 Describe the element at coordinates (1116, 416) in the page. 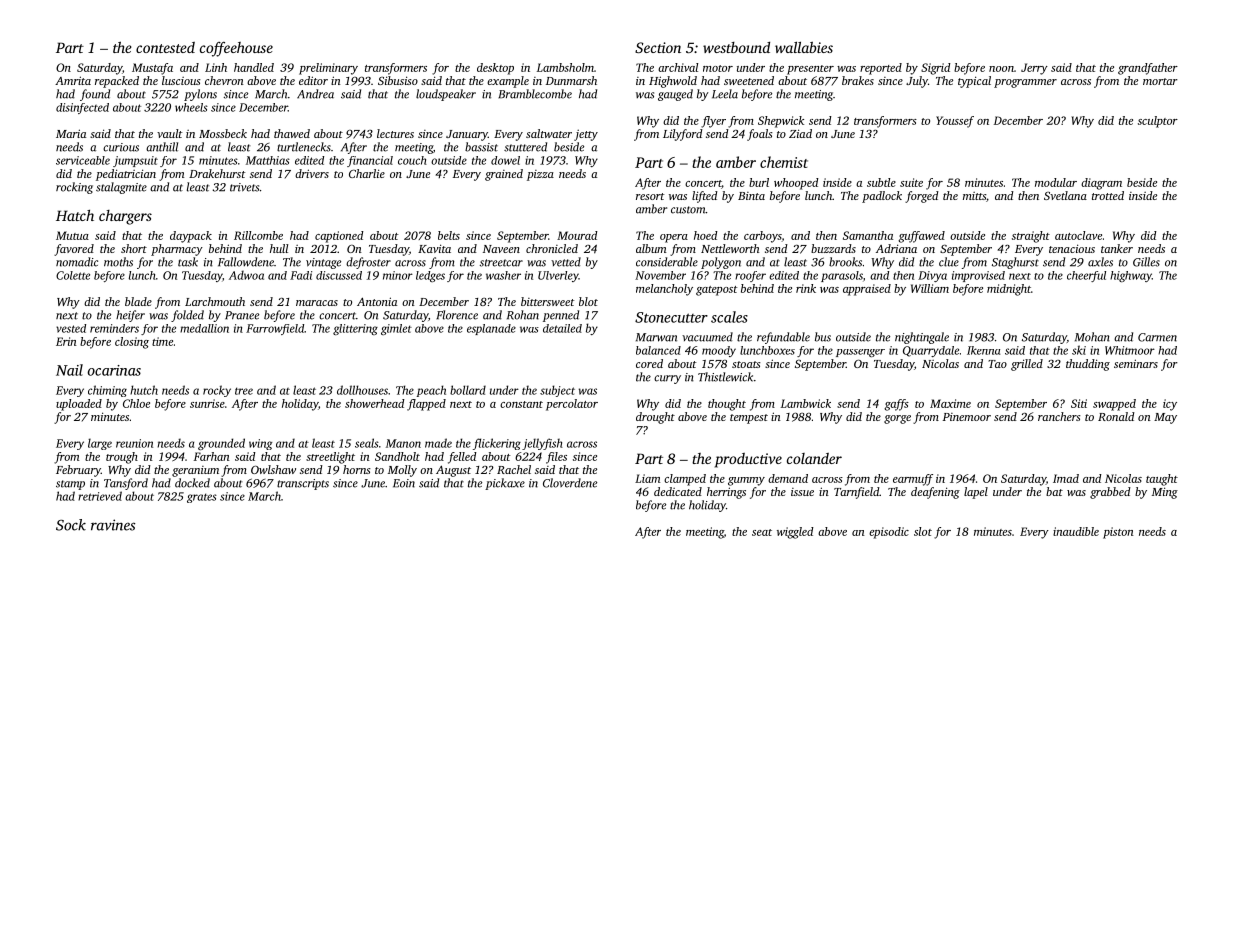

I see `Ronald` at that location.
